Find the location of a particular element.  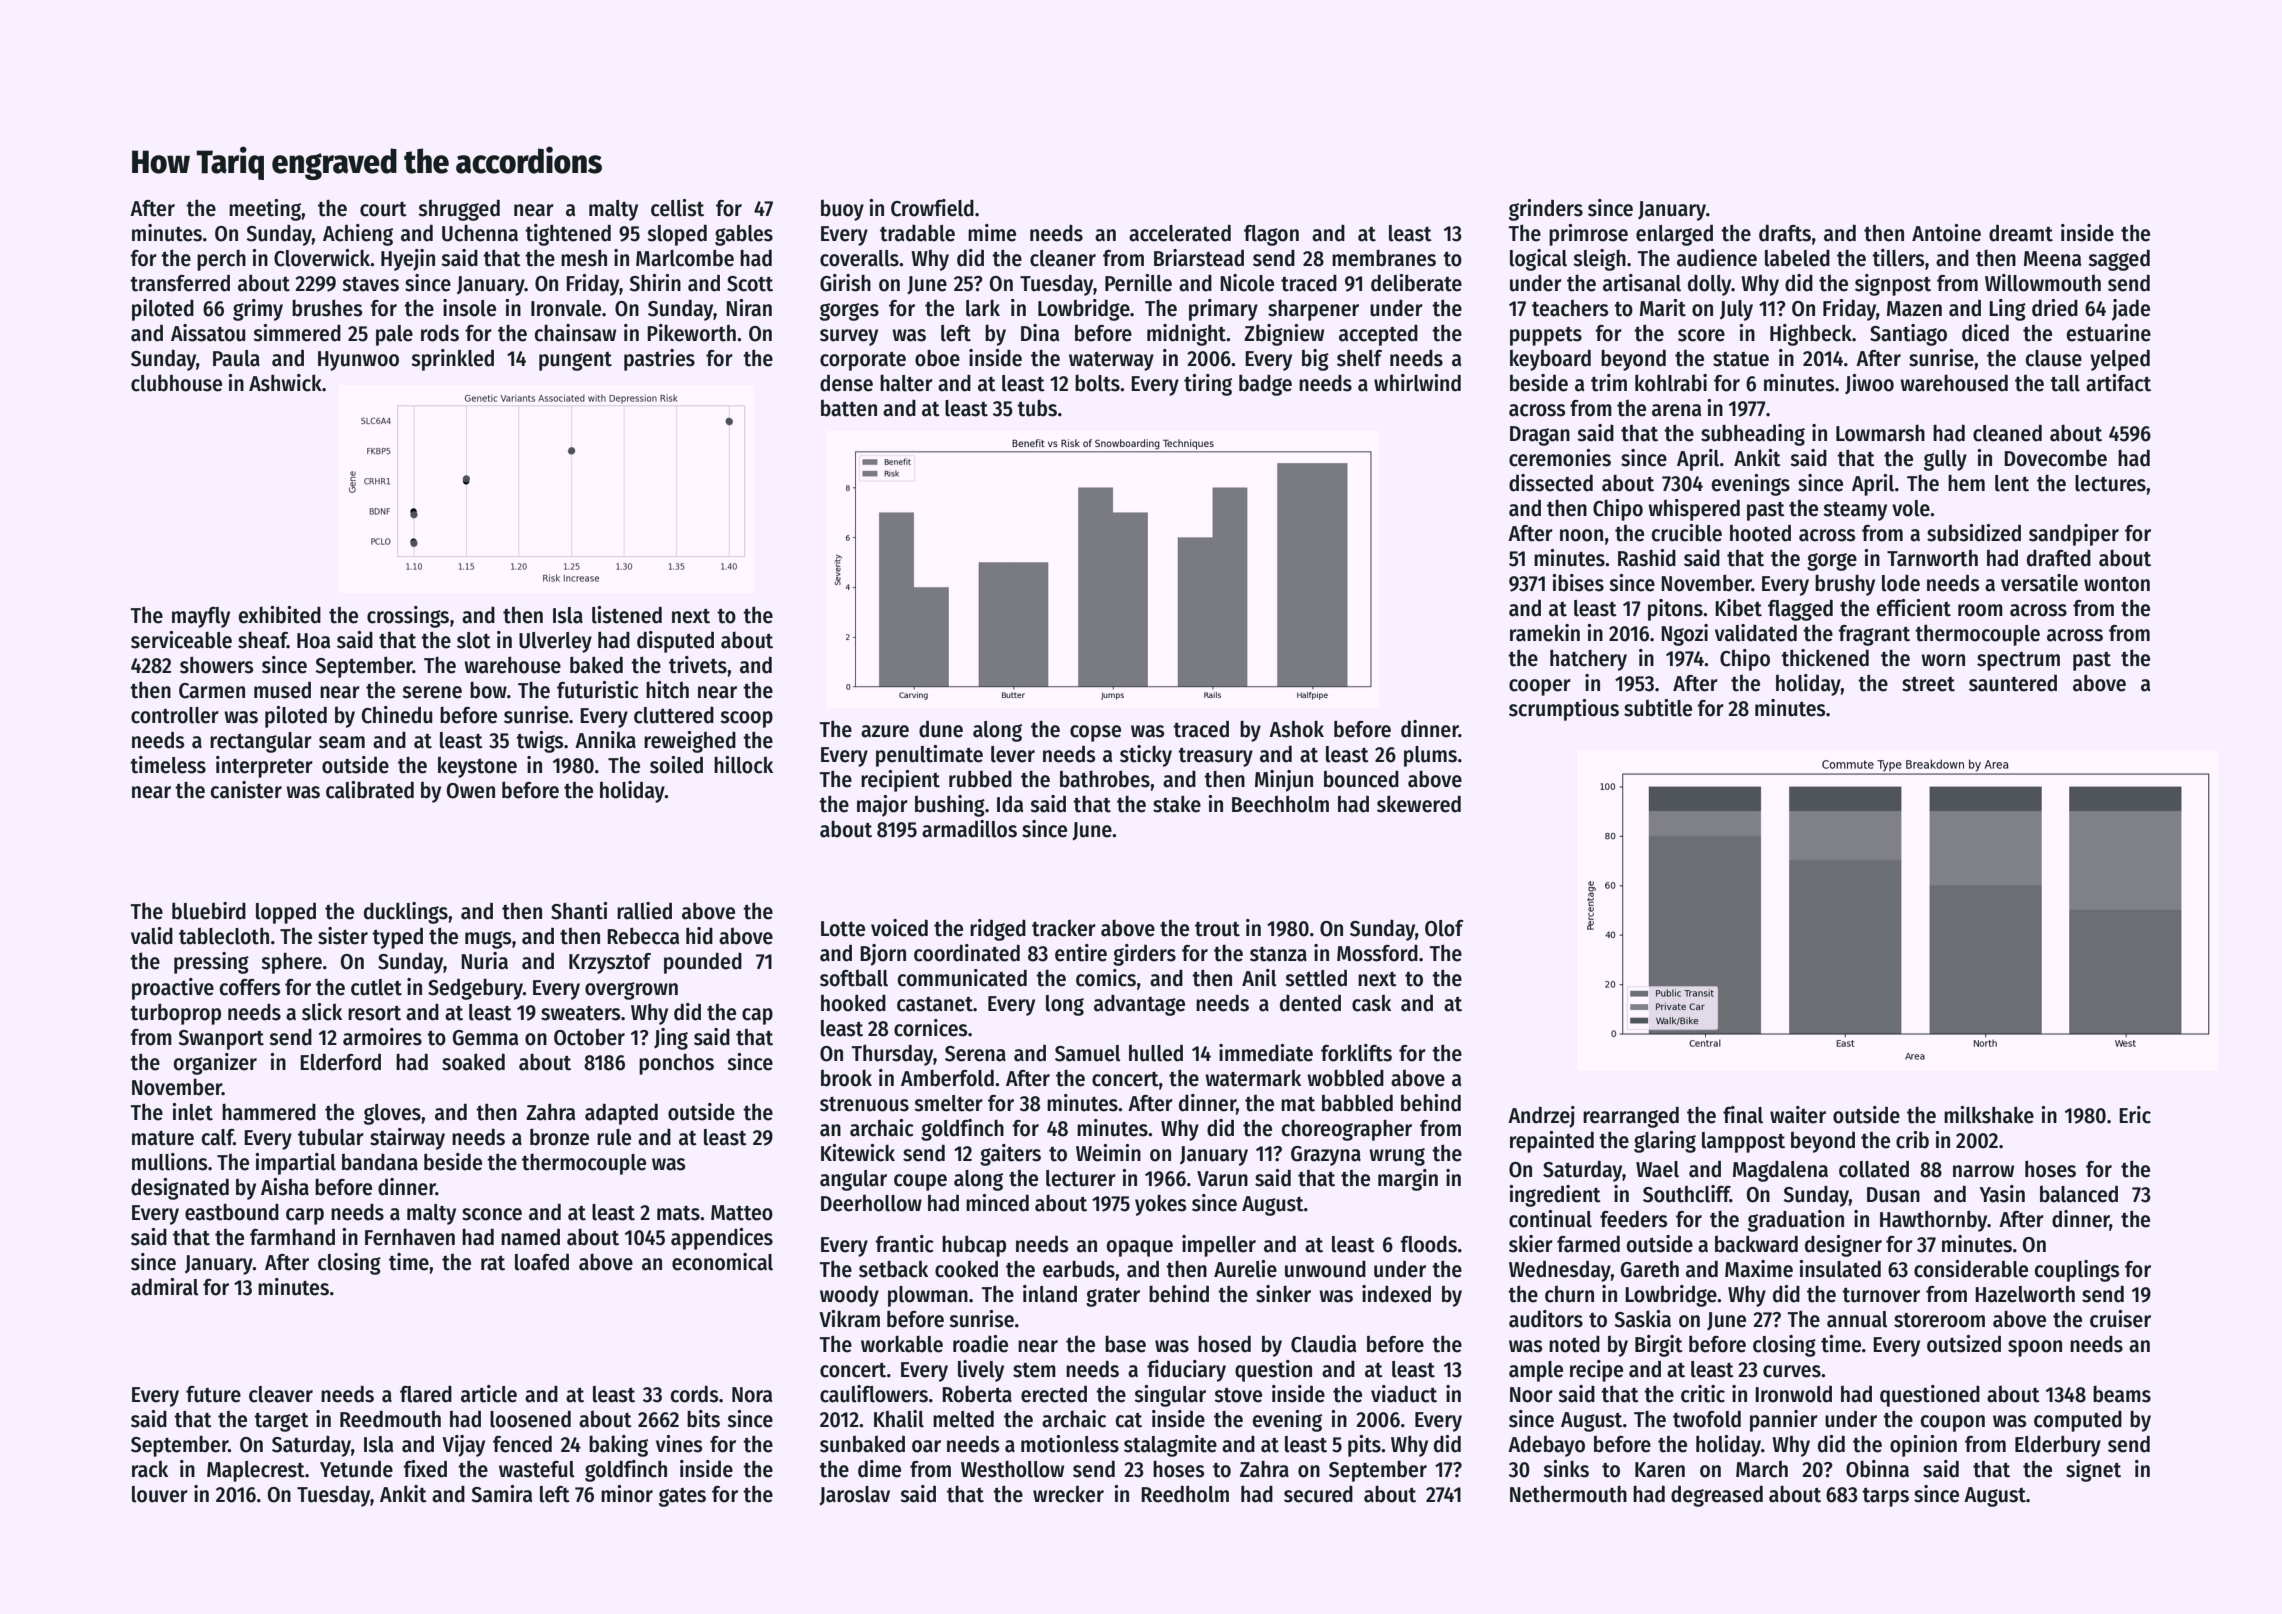

soiled is located at coordinates (676, 765).
